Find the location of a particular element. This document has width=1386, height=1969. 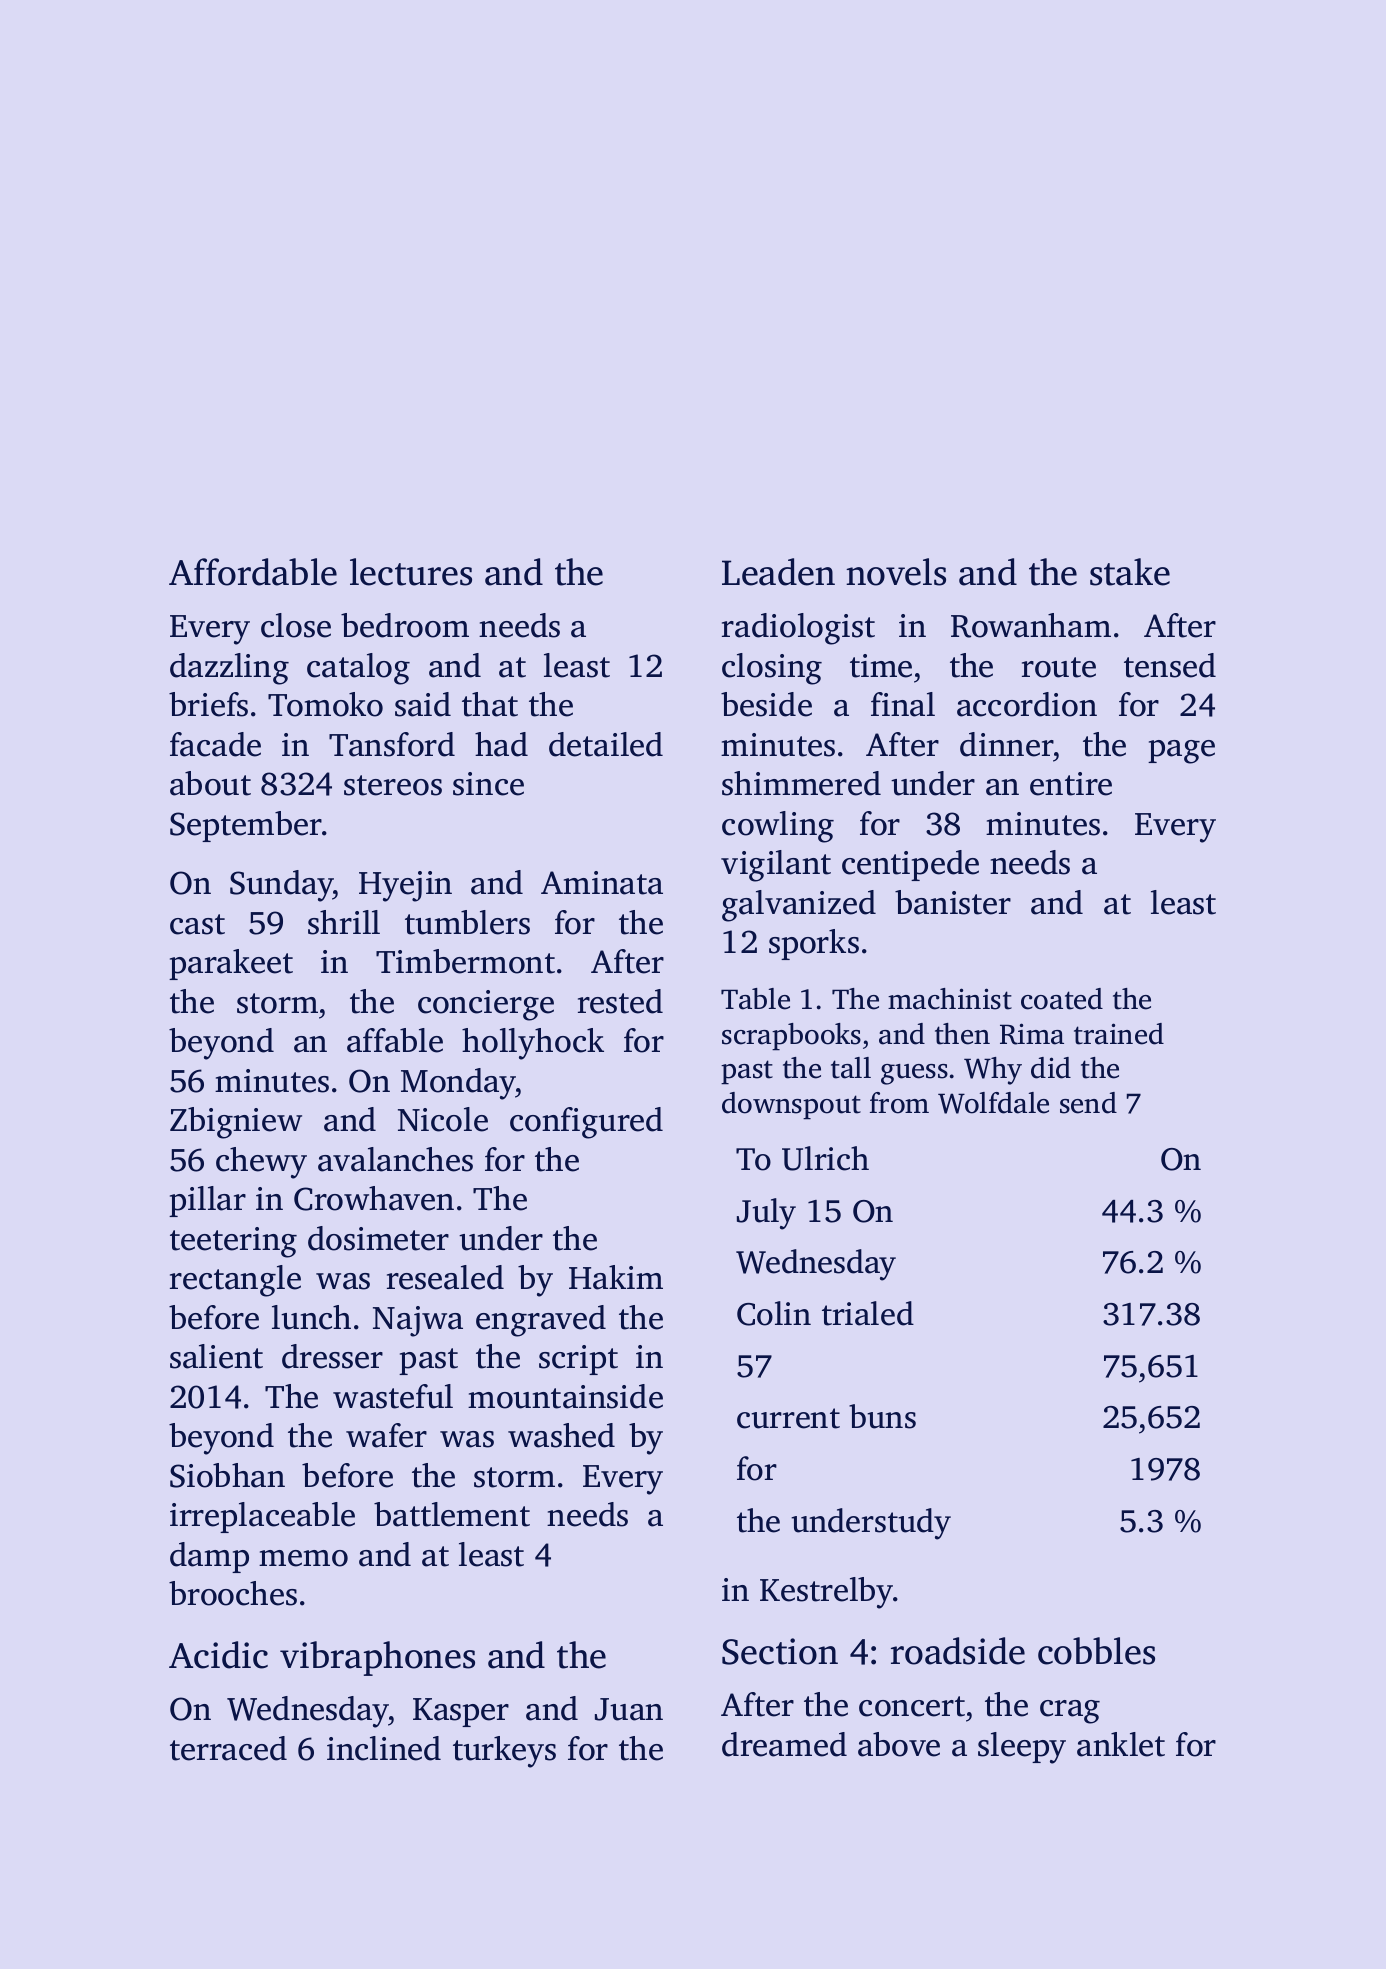

briefs is located at coordinates (208, 704).
